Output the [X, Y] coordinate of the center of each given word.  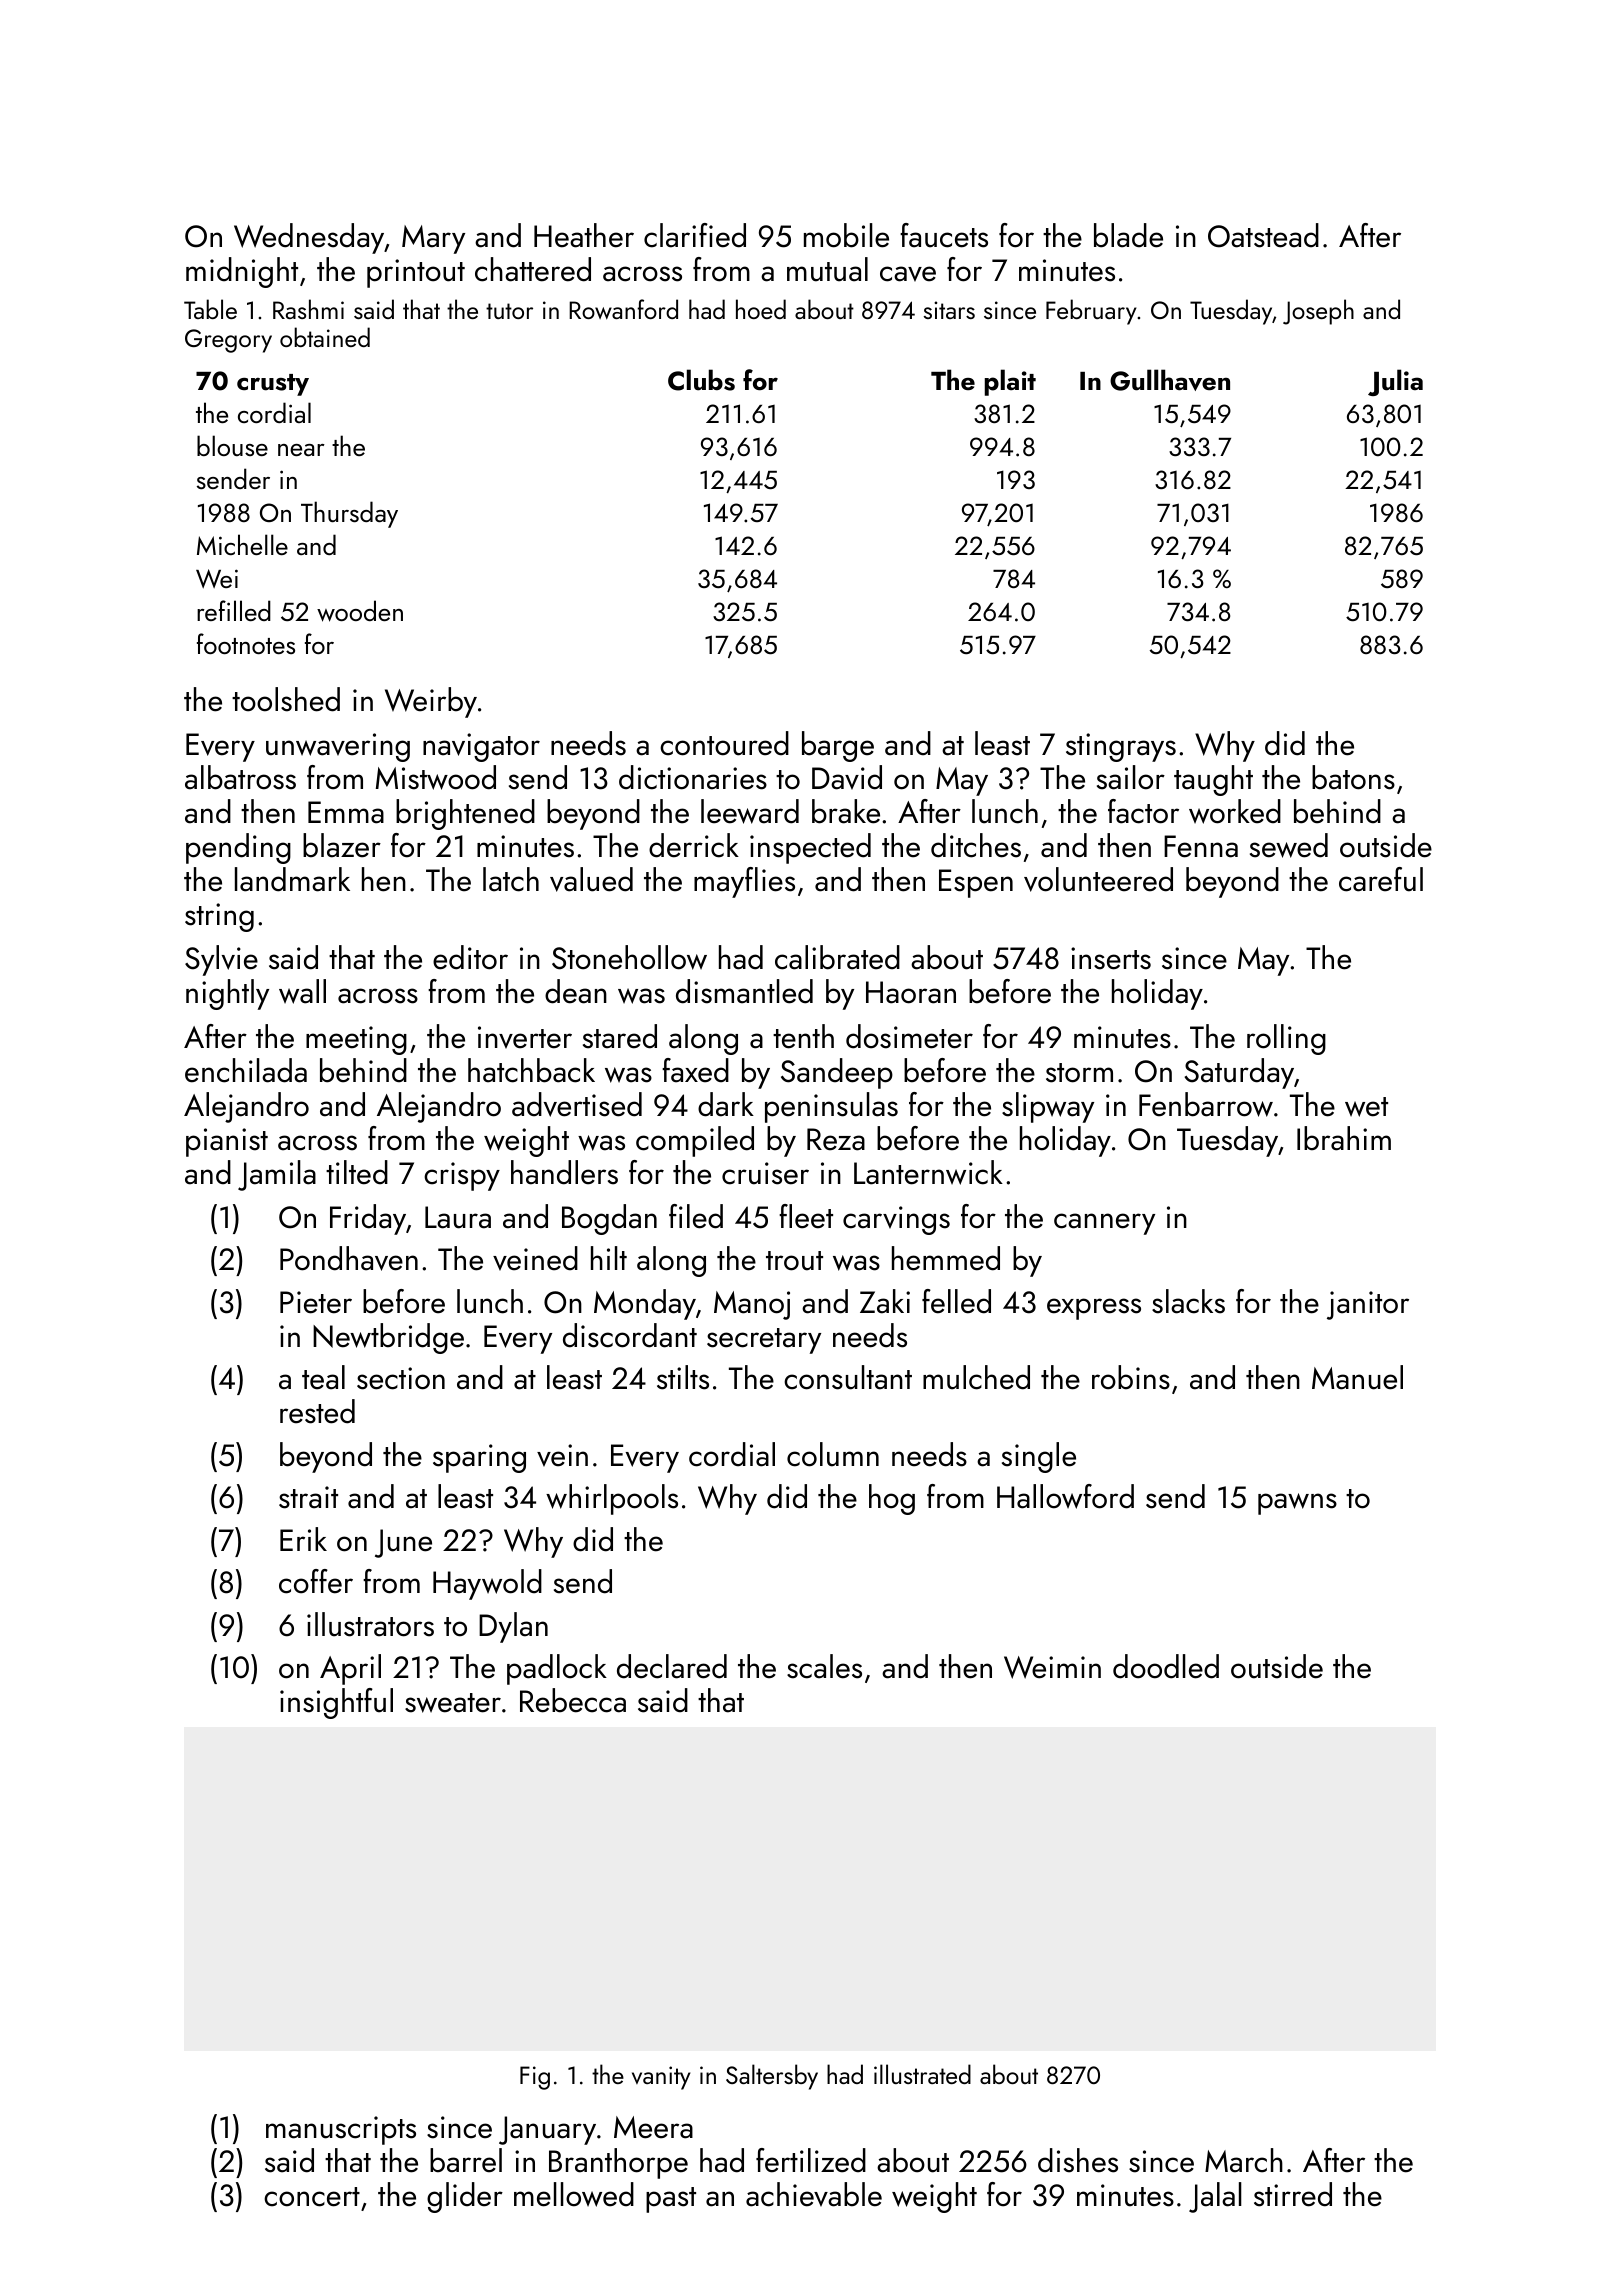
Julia [1395, 382]
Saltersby [772, 2077]
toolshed [286, 699]
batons [1353, 777]
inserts [1111, 958]
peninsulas [831, 1107]
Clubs [701, 380]
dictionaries [693, 777]
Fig [535, 2078]
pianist [227, 1142]
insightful [336, 1703]
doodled [1166, 1666]
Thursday [349, 514]
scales [824, 1666]
